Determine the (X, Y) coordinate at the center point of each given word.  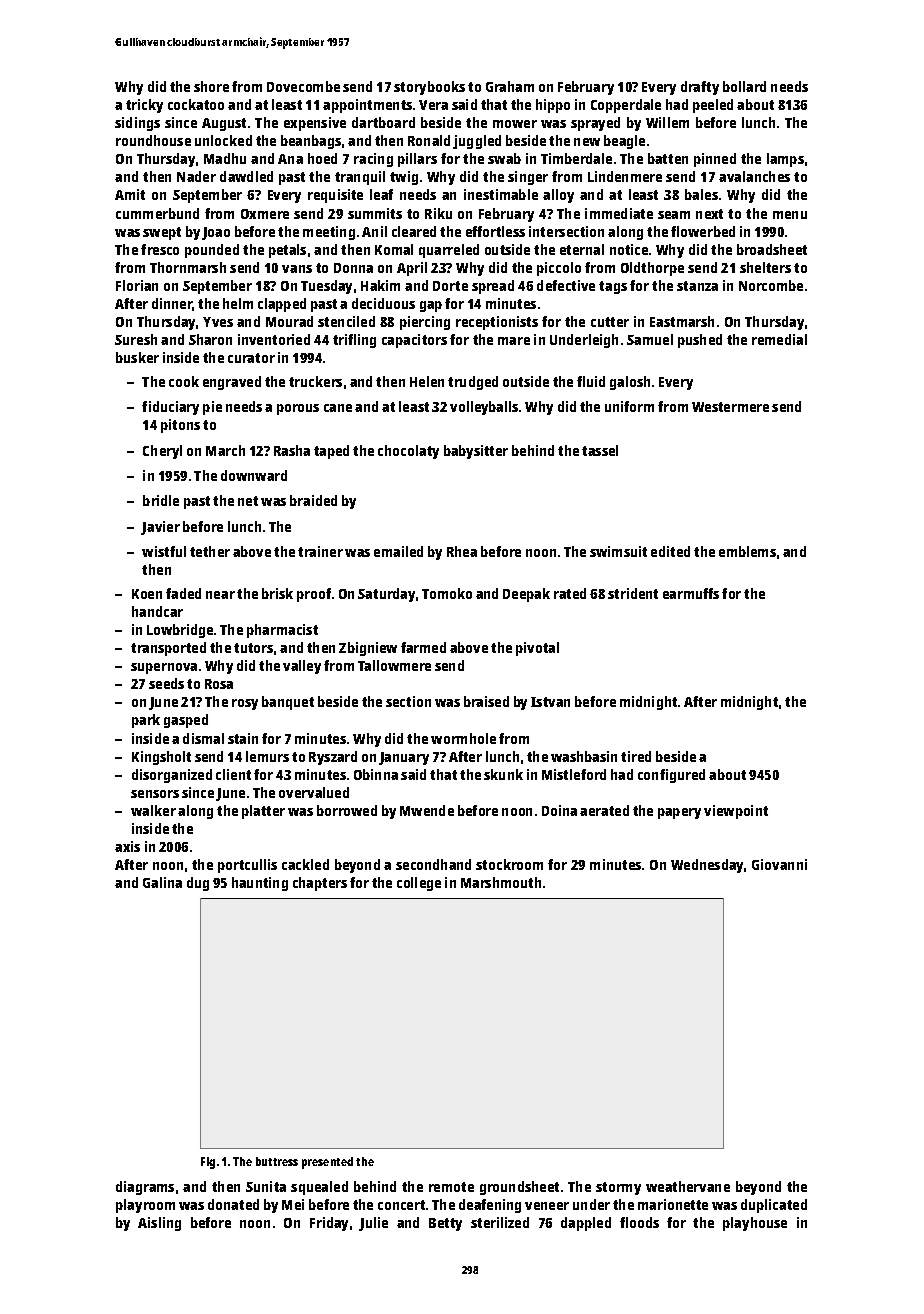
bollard (744, 86)
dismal (203, 738)
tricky (144, 106)
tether (210, 551)
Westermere (730, 407)
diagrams (145, 1188)
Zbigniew (368, 649)
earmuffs (691, 593)
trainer (320, 551)
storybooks (429, 88)
